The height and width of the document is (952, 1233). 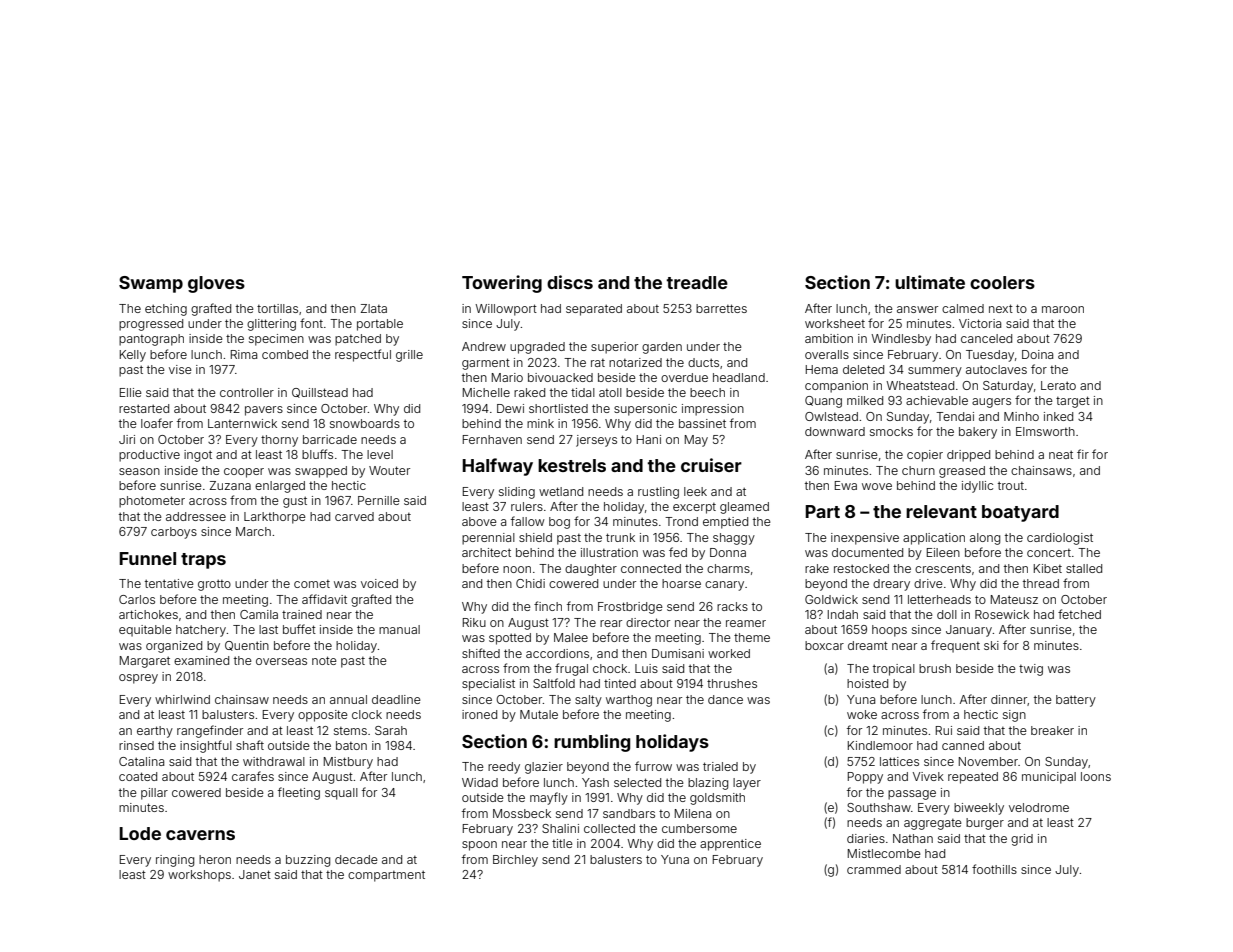 What do you see at coordinates (139, 471) in the document?
I see `season` at bounding box center [139, 471].
